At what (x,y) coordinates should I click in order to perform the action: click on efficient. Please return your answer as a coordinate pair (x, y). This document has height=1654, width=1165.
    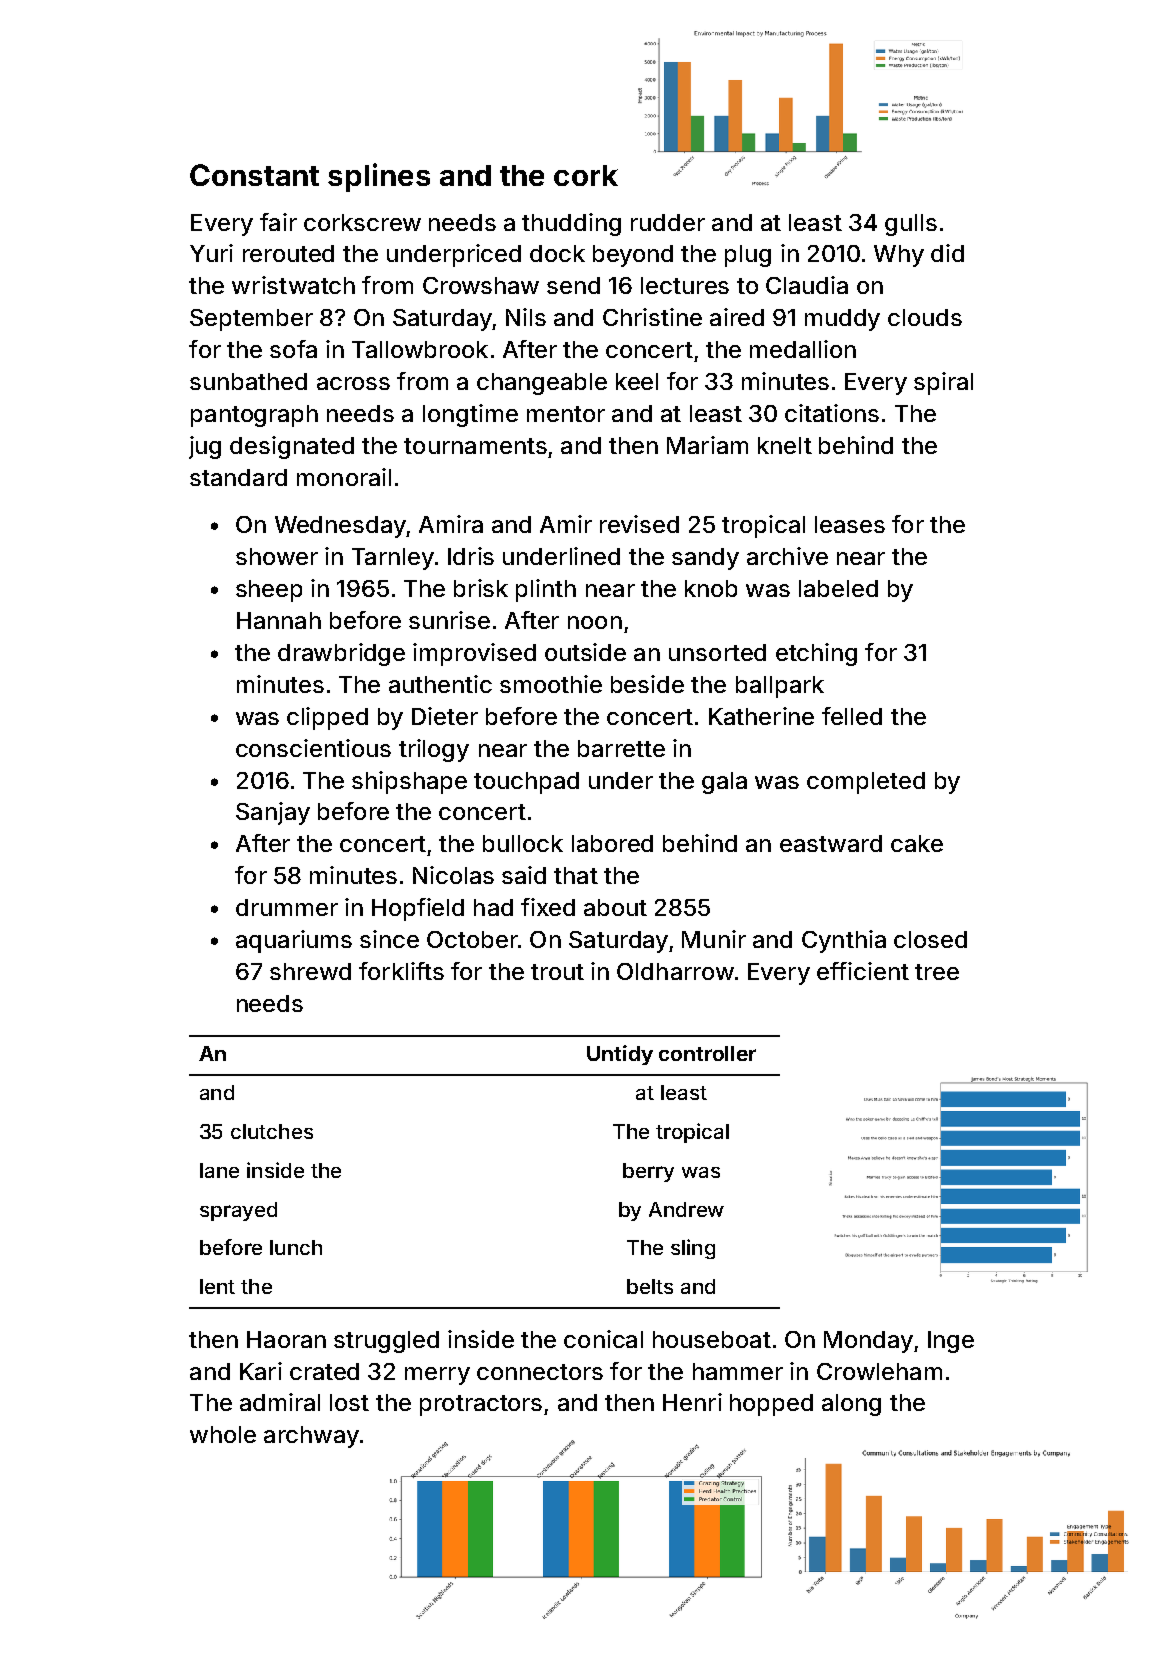
    Looking at the image, I should click on (863, 971).
